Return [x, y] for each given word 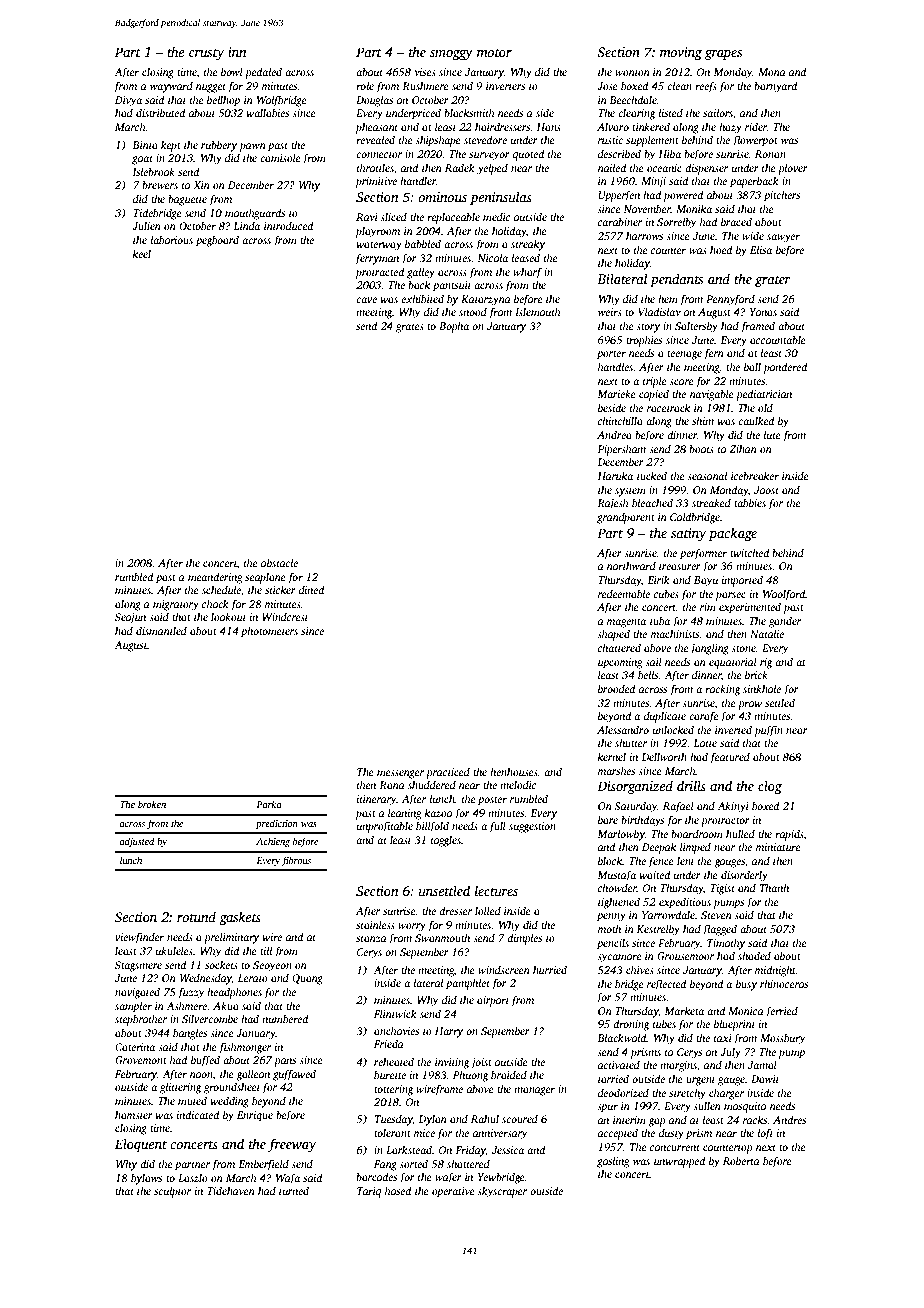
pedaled [263, 73]
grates [410, 328]
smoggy [451, 55]
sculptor [172, 1192]
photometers [269, 632]
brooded [616, 688]
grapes [723, 55]
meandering [215, 578]
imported [742, 581]
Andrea [614, 434]
